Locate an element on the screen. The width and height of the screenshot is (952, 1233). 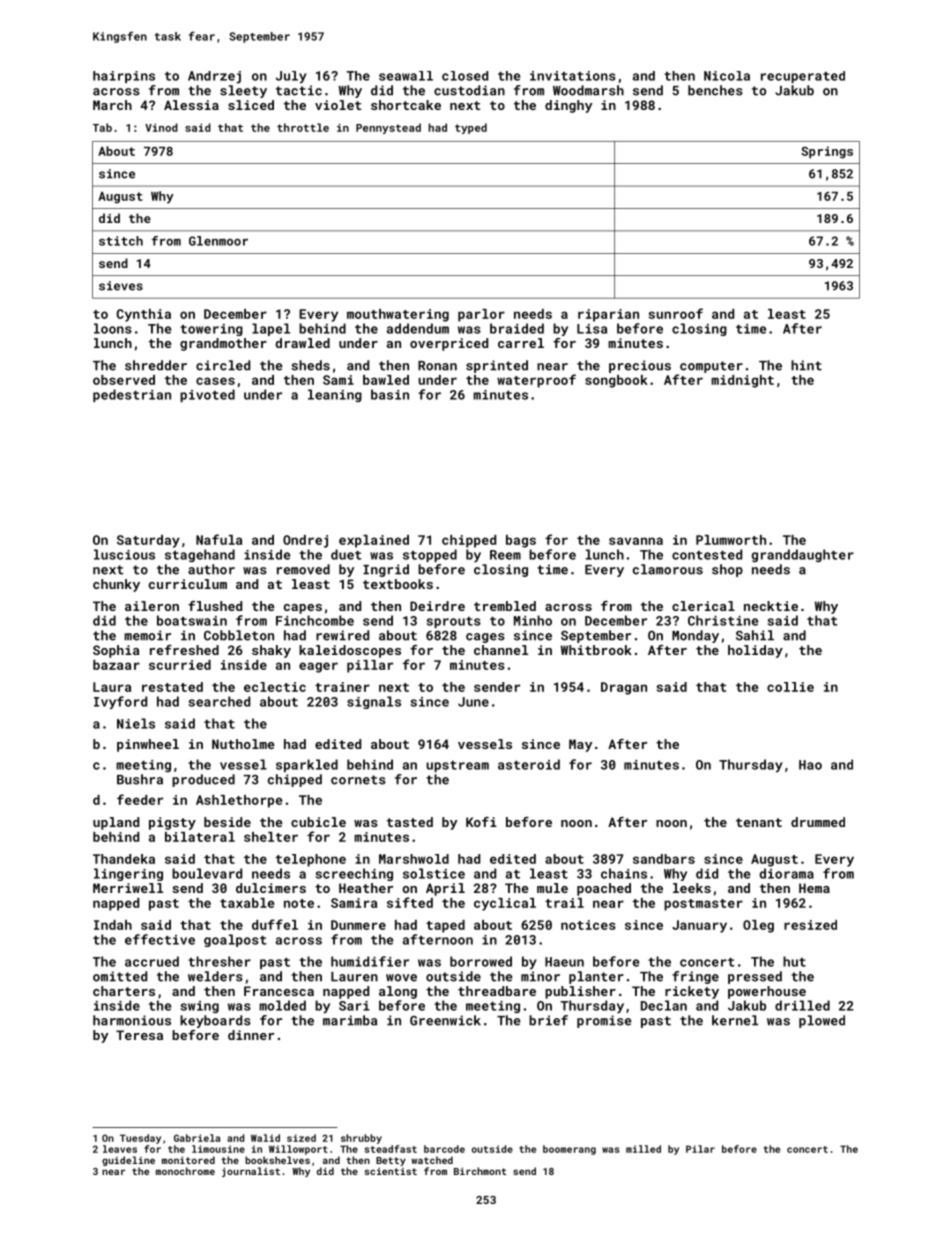
violet is located at coordinates (338, 105).
